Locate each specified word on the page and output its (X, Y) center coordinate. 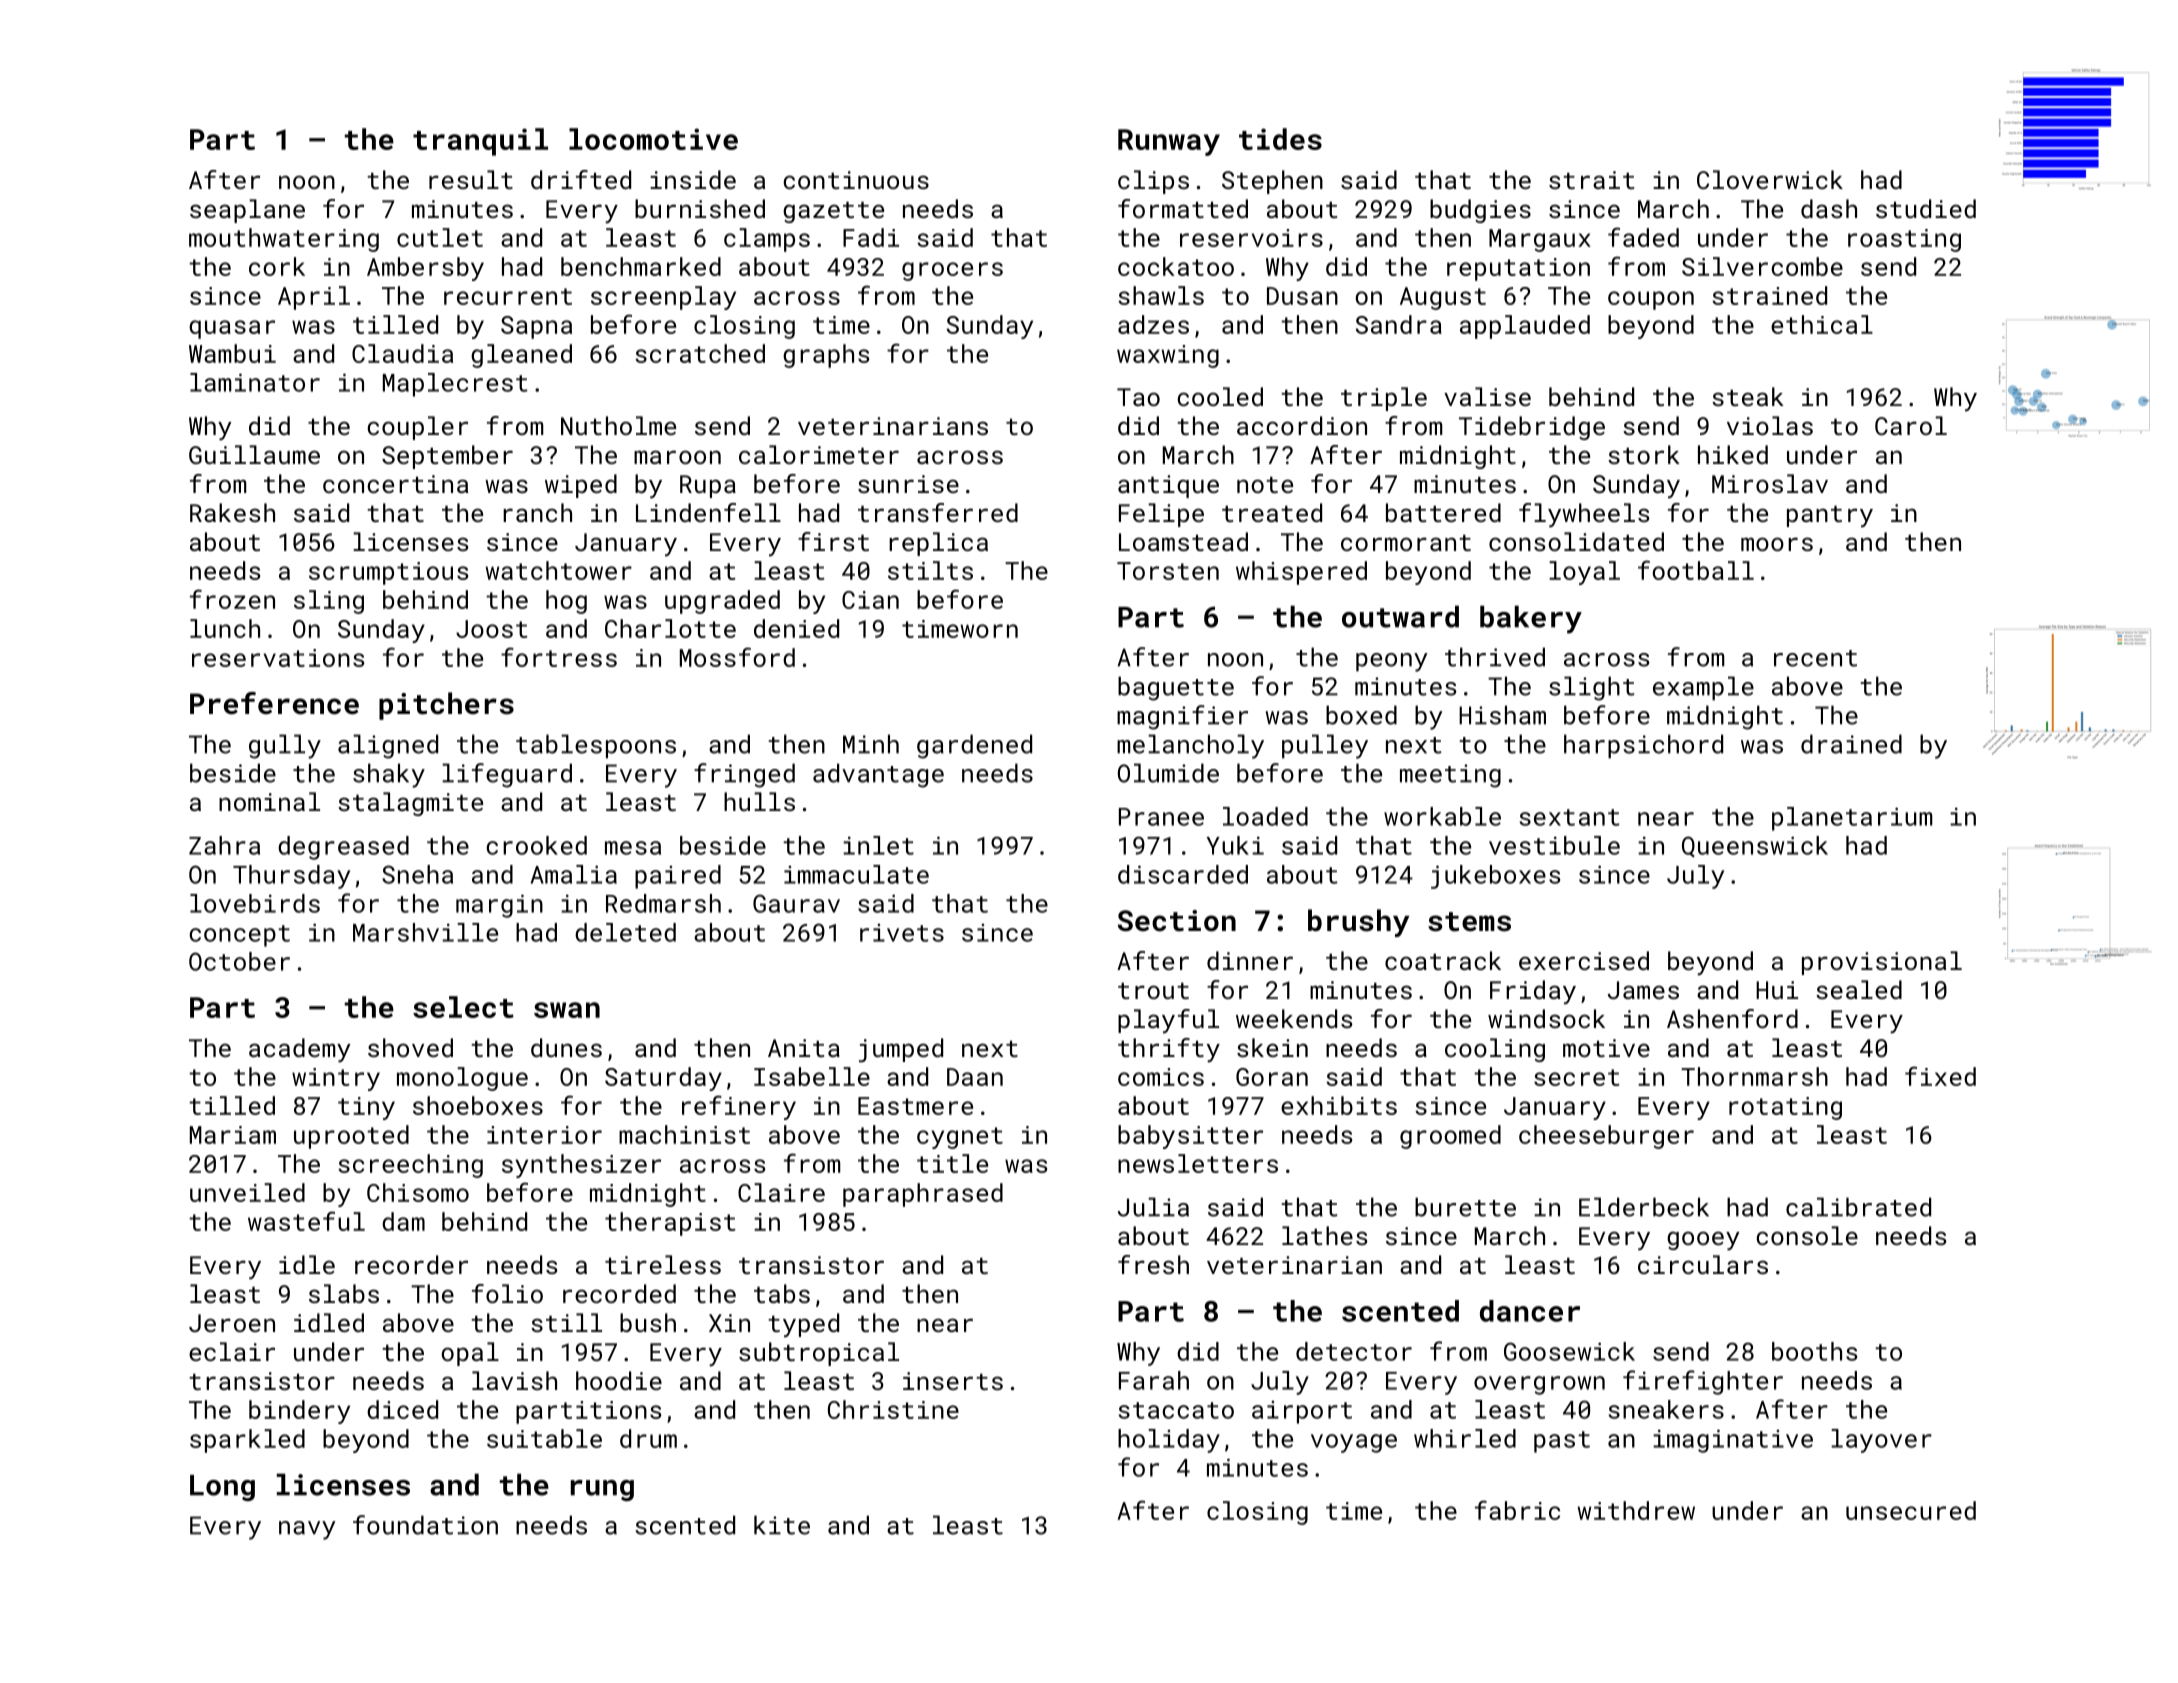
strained (1769, 295)
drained (1851, 744)
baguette (1176, 688)
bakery (1531, 619)
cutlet (440, 237)
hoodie (619, 1380)
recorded (619, 1293)
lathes (1324, 1235)
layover (1881, 1441)
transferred (938, 512)
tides (1280, 139)
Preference (274, 703)
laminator (255, 382)
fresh (1153, 1264)
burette (1465, 1207)
